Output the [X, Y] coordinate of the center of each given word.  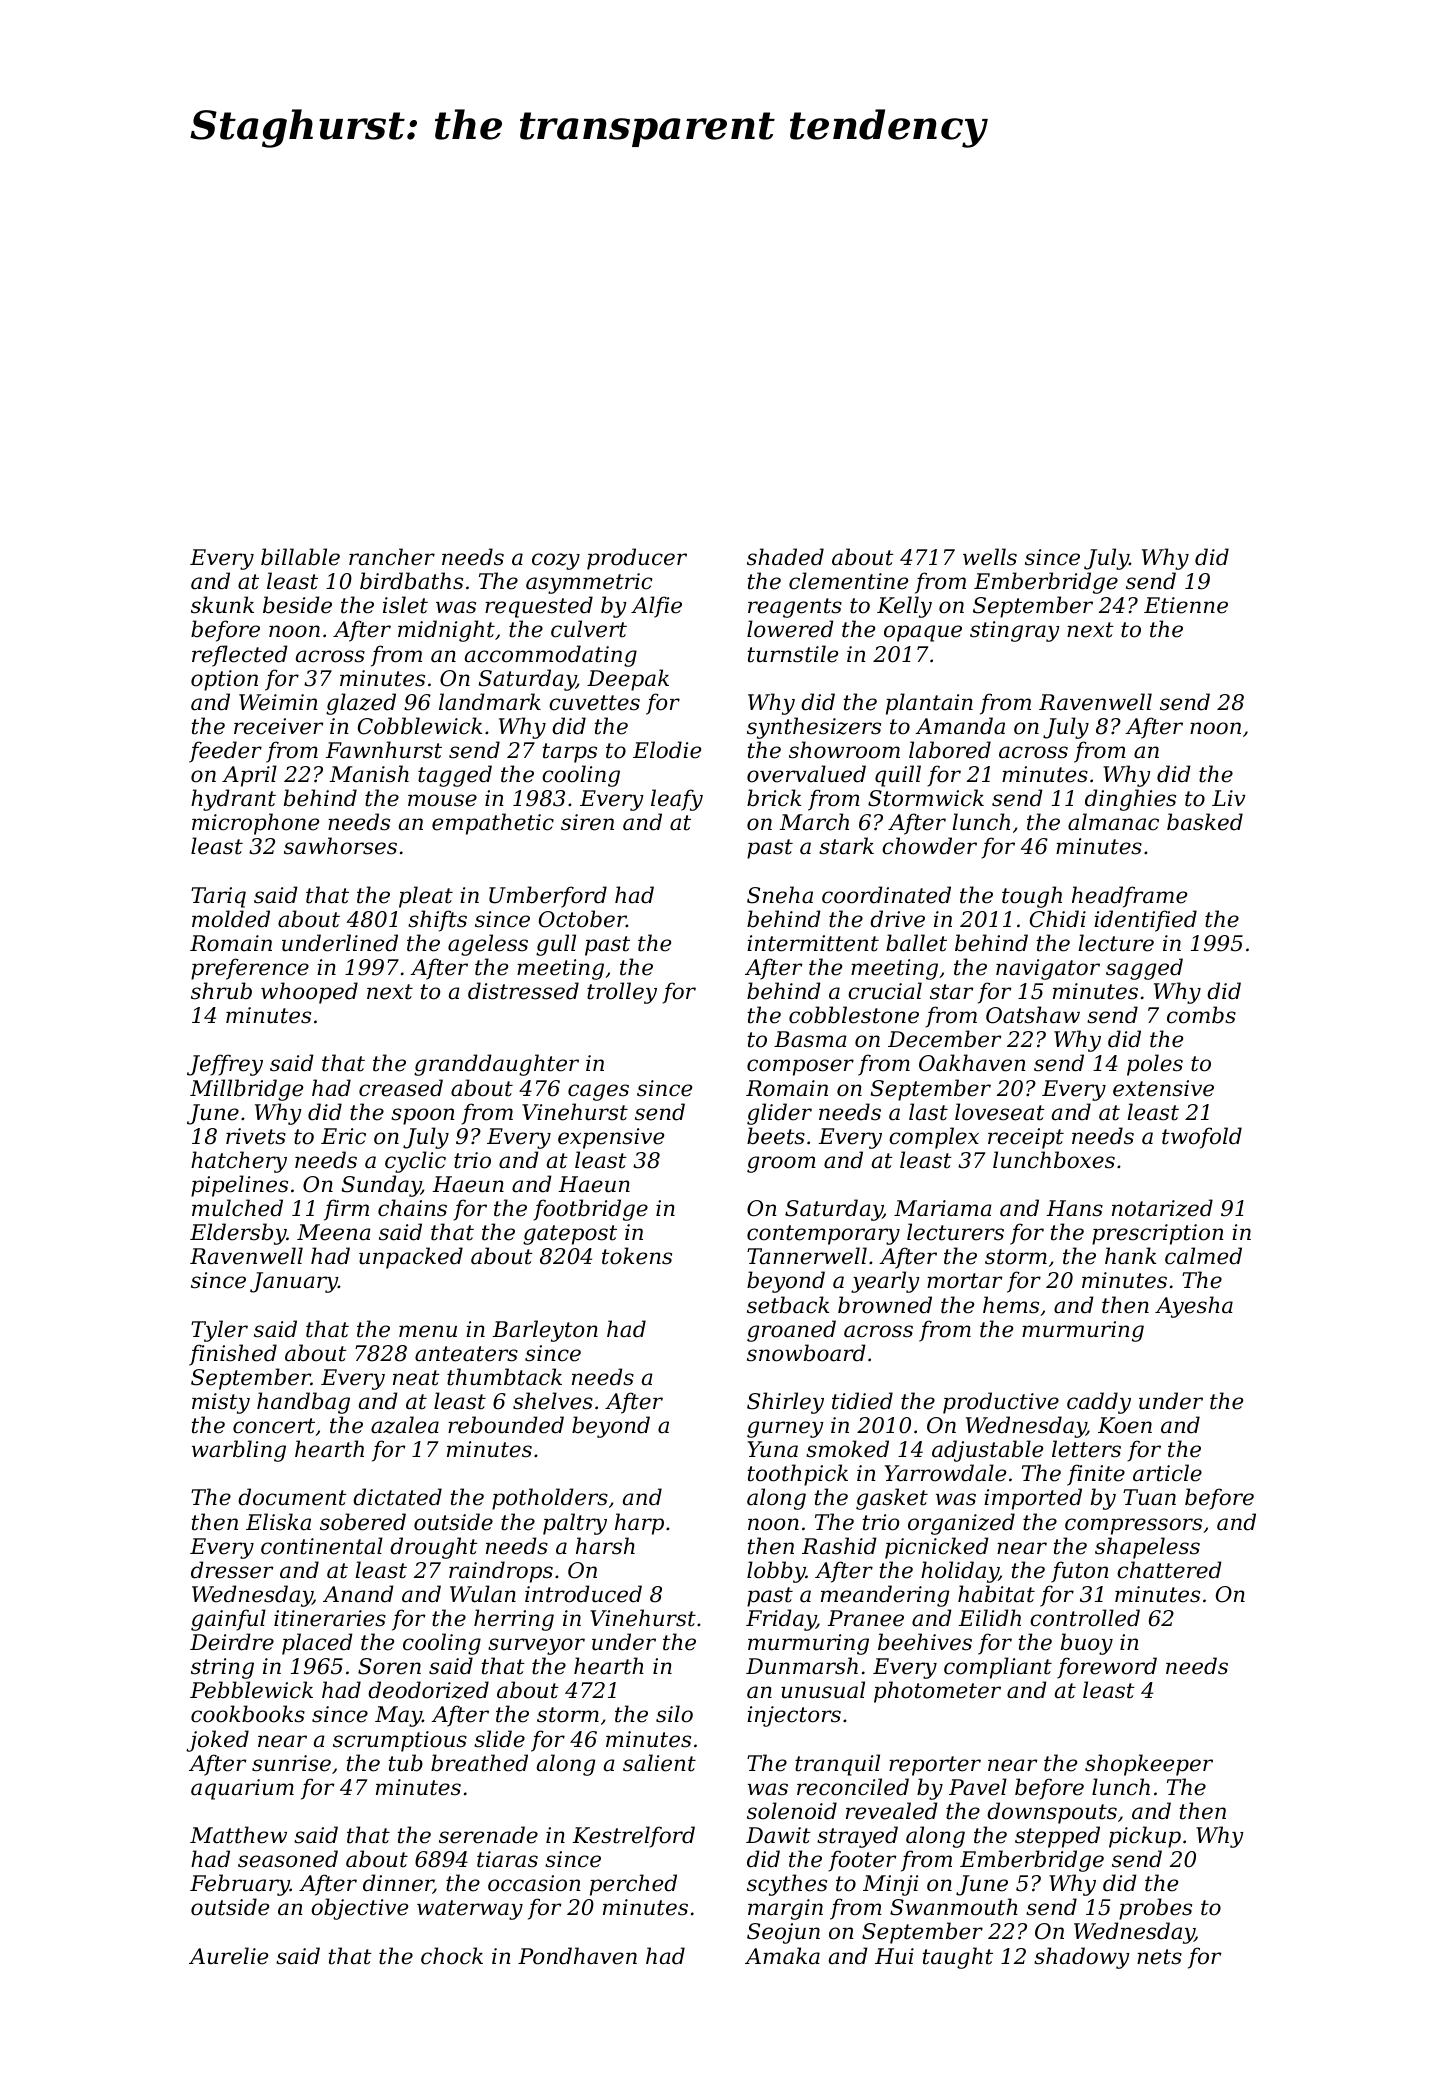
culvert [589, 629]
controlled [1085, 1618]
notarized [1162, 1208]
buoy [1087, 1644]
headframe [1129, 897]
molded [231, 919]
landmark [490, 702]
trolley [622, 993]
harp [639, 1524]
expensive [611, 1138]
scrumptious [400, 1741]
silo [674, 1714]
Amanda [960, 726]
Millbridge [246, 1090]
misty [221, 1403]
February [240, 1885]
